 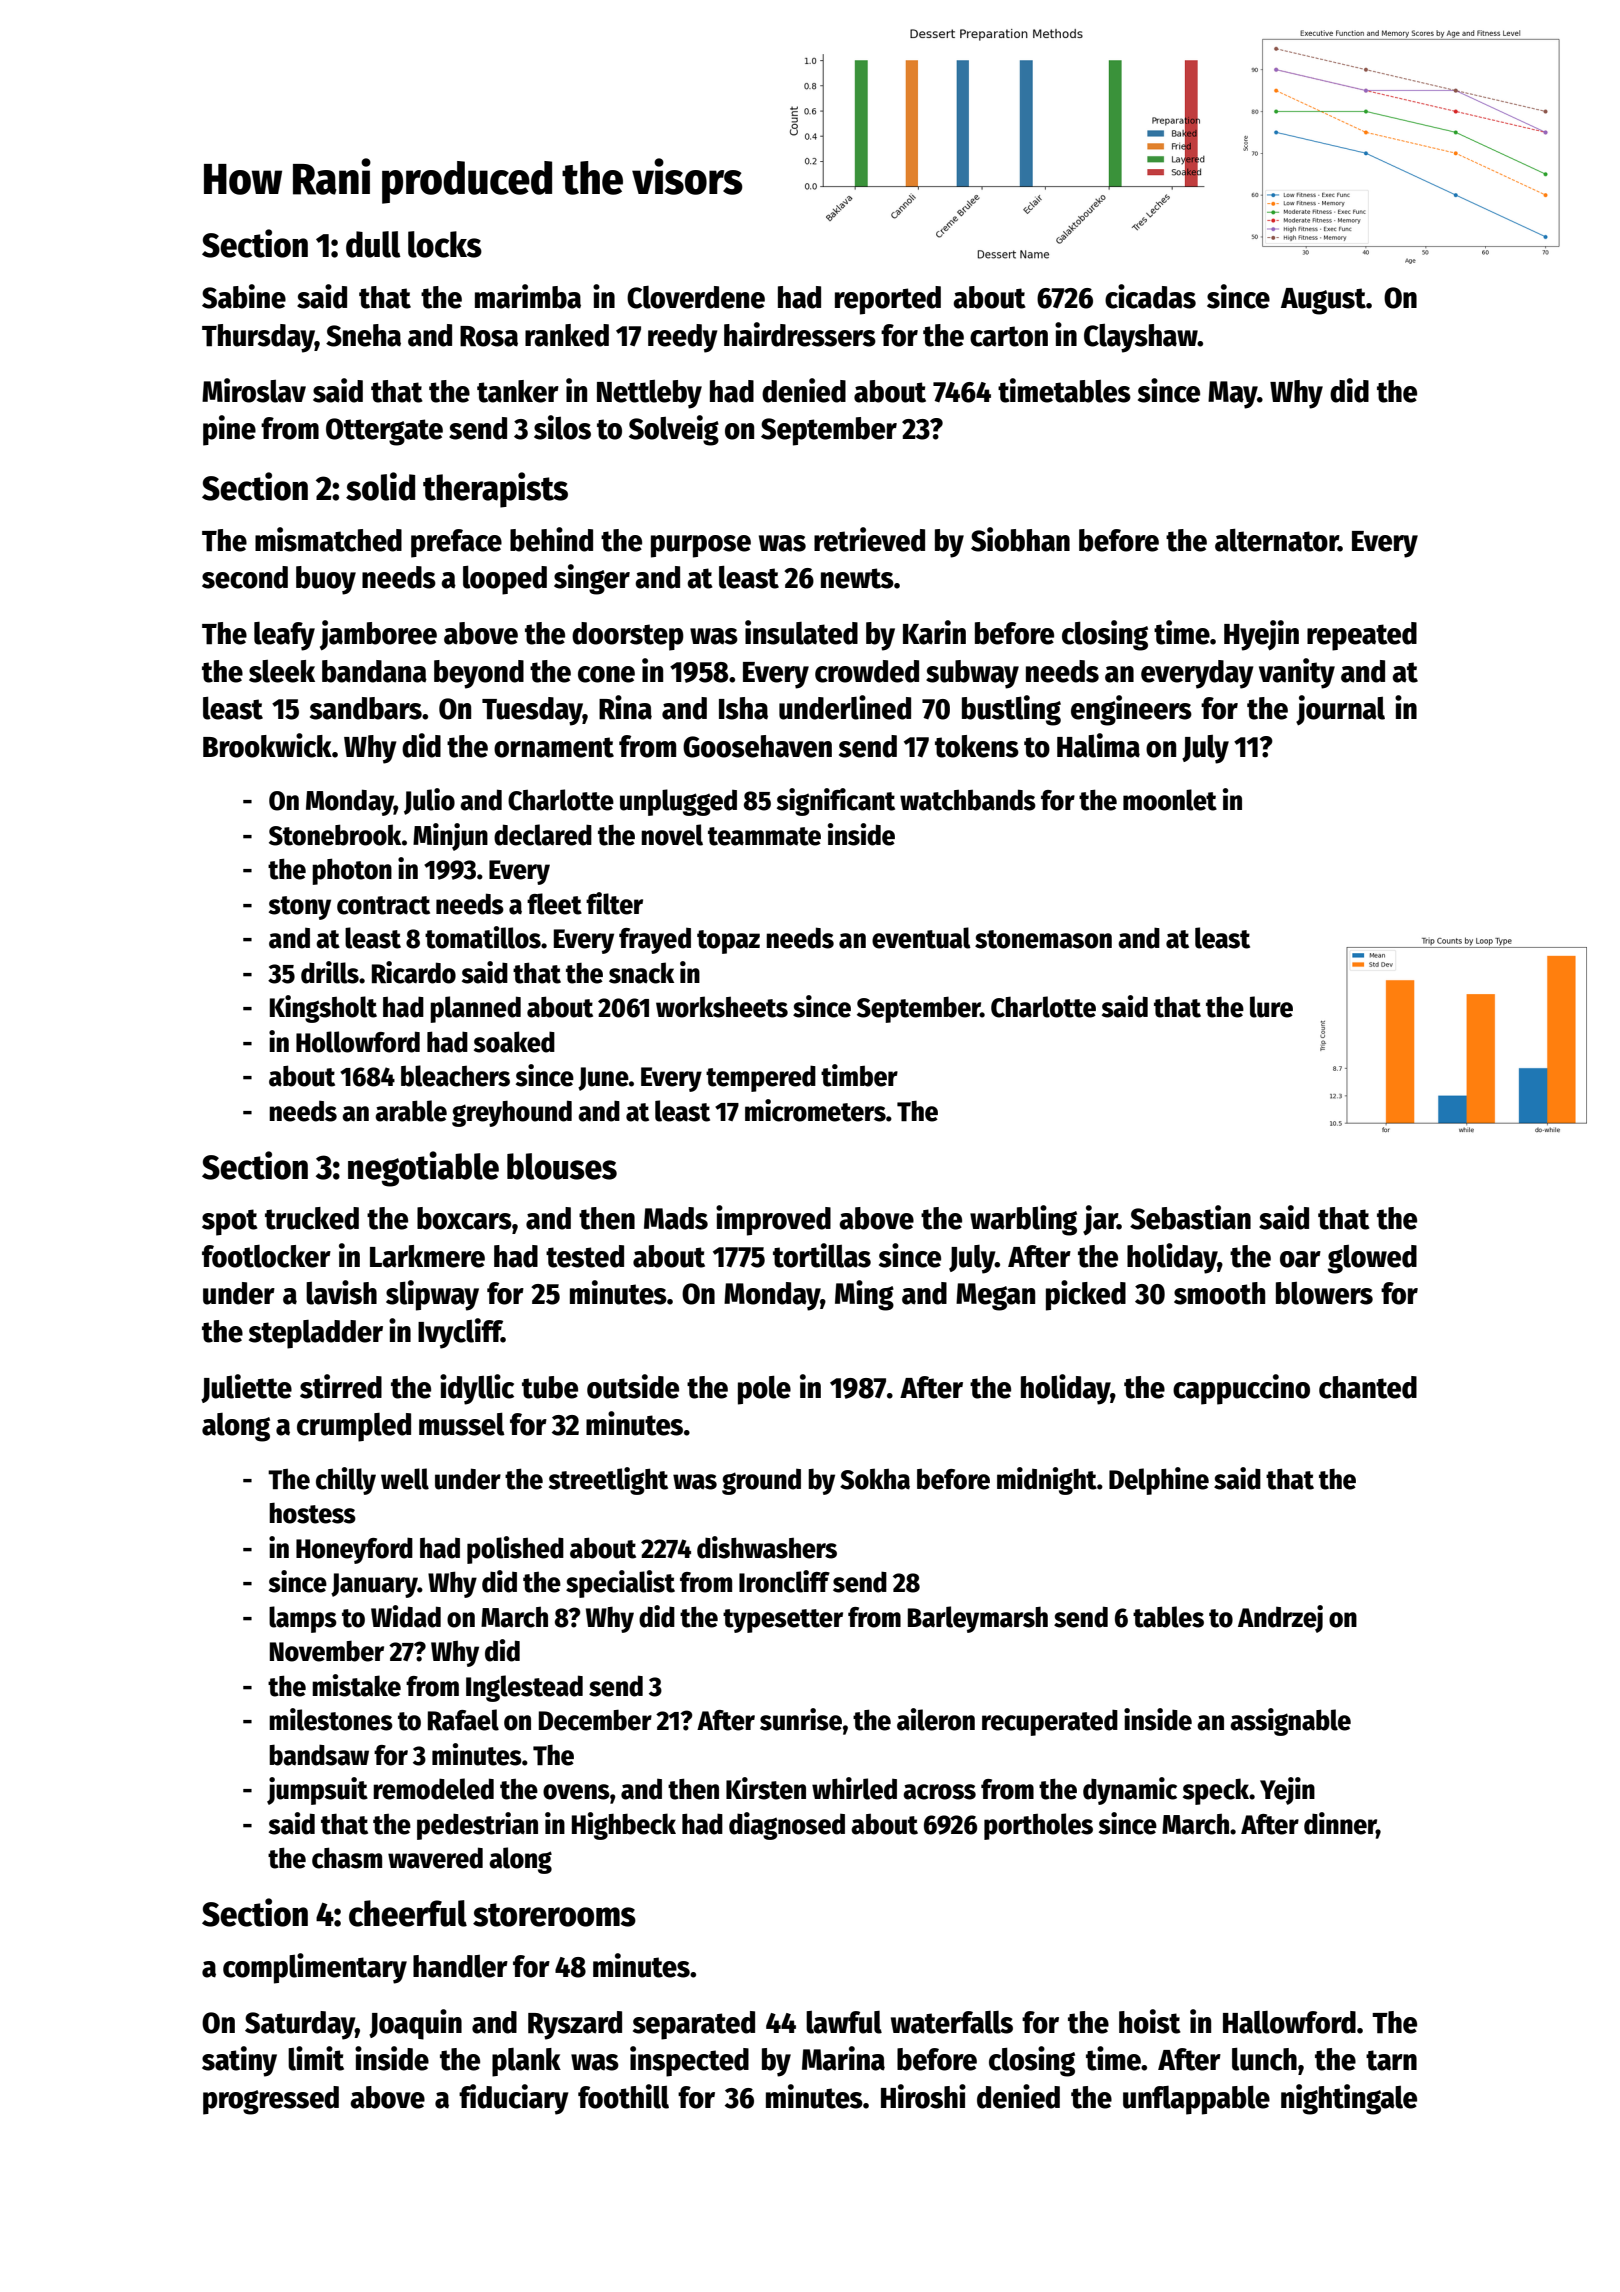 I want to click on reedy, so click(x=683, y=338).
